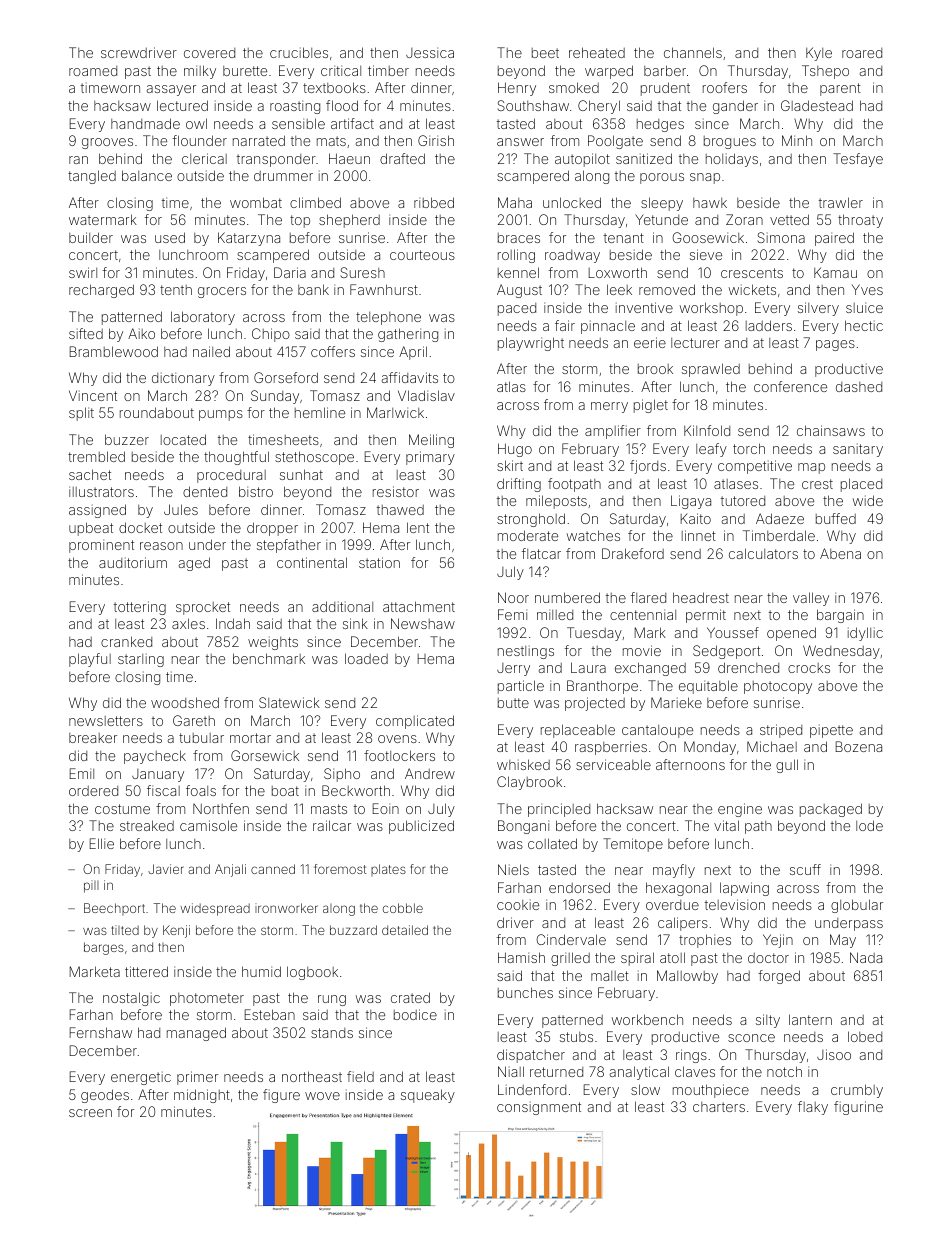  What do you see at coordinates (552, 843) in the screenshot?
I see `collated` at bounding box center [552, 843].
